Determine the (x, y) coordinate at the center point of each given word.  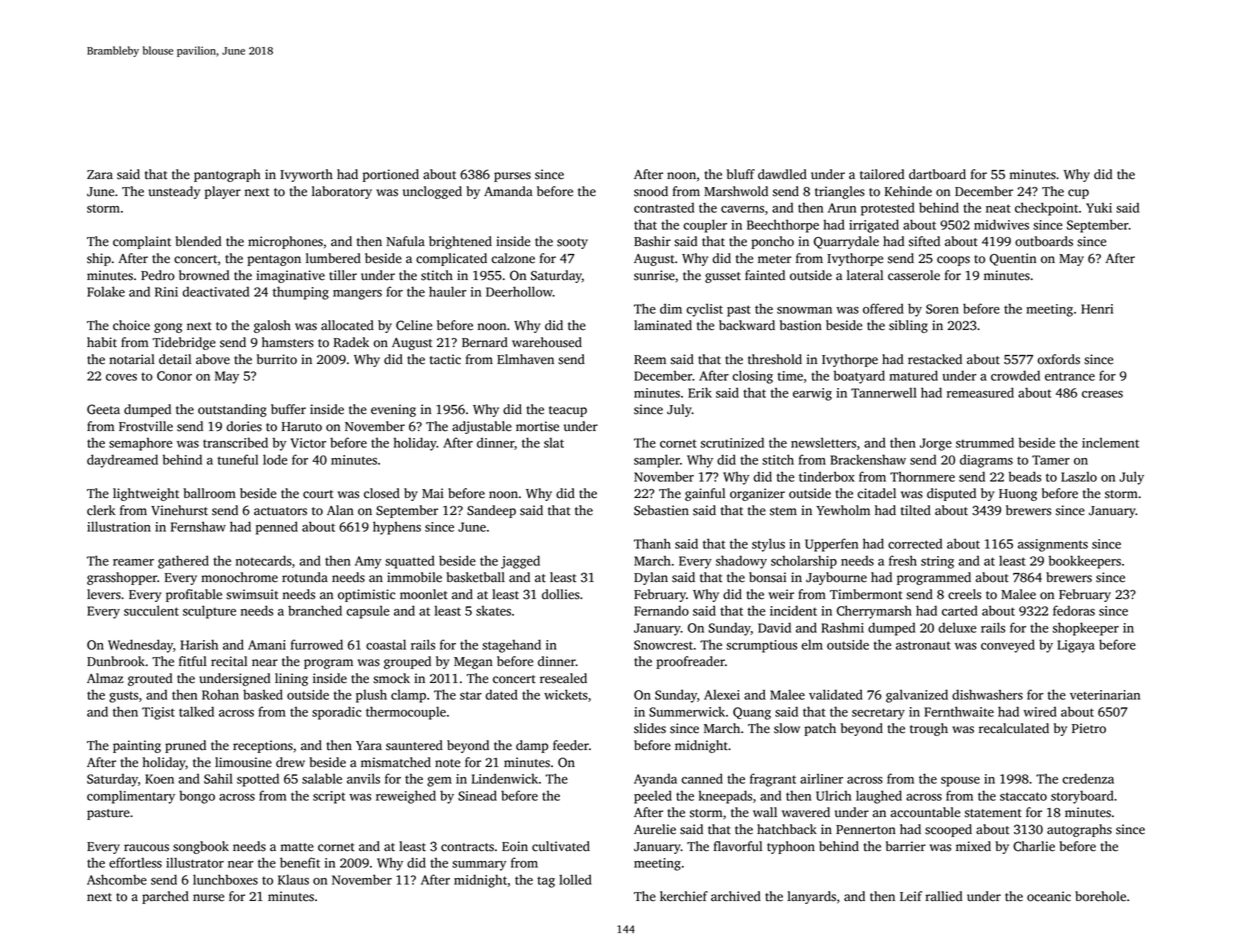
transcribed (235, 442)
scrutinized (732, 442)
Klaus (293, 879)
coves (121, 377)
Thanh (652, 543)
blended (198, 241)
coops (953, 261)
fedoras (1074, 610)
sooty (572, 243)
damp (532, 746)
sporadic (336, 713)
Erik (700, 392)
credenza (1088, 778)
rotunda (305, 577)
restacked (935, 359)
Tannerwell (884, 393)
